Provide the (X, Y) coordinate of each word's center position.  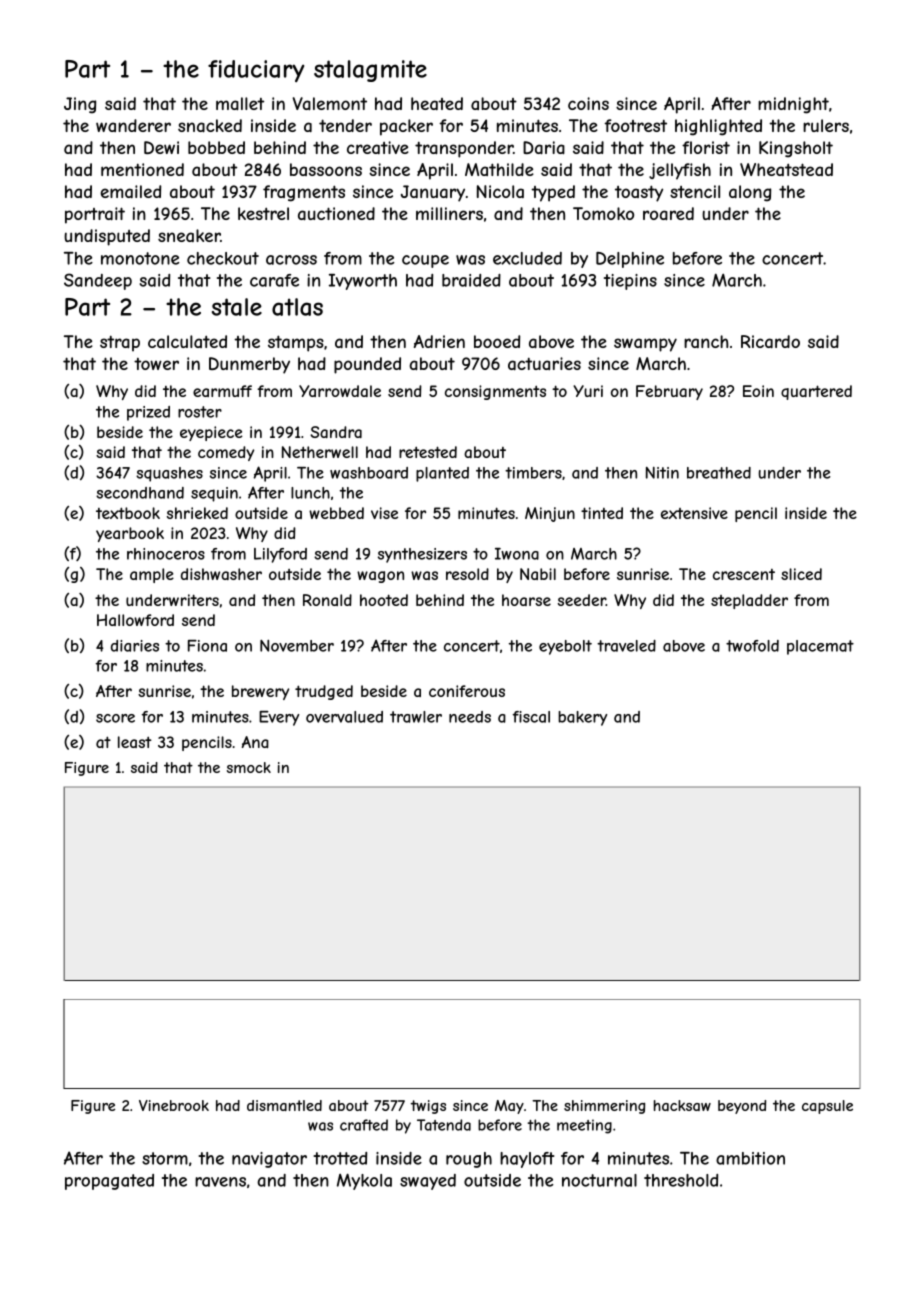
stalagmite (370, 71)
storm (165, 1158)
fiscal (531, 717)
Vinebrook (174, 1105)
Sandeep (98, 281)
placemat (820, 647)
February (669, 392)
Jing (80, 105)
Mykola (364, 1181)
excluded (527, 258)
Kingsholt (796, 149)
